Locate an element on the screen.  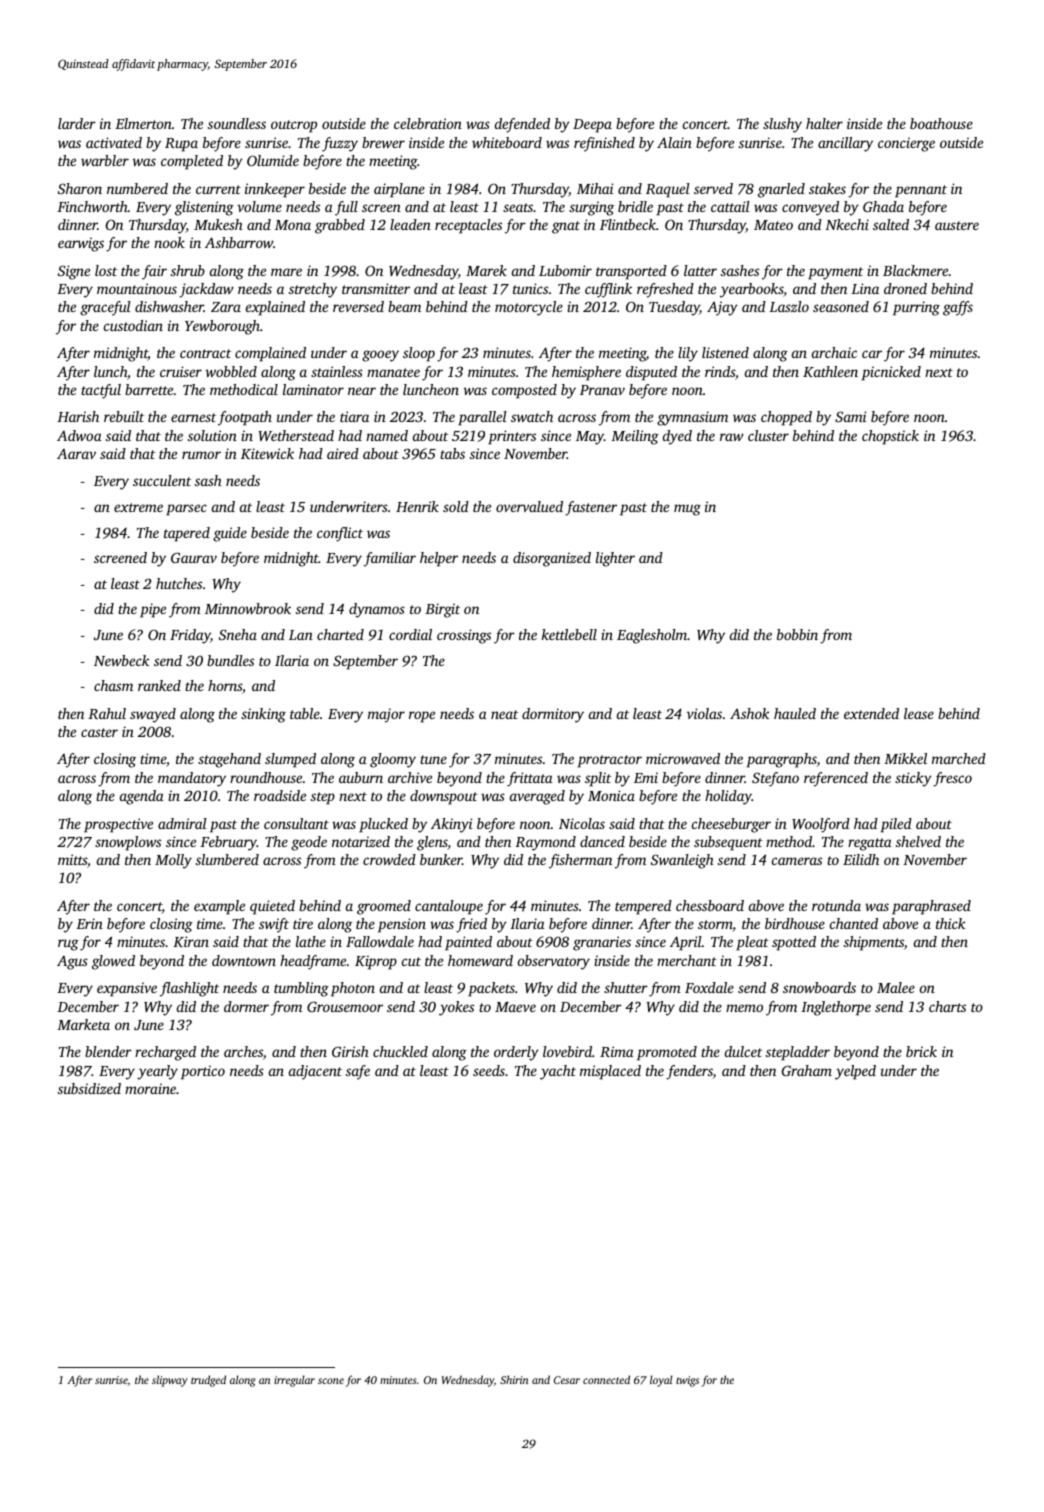
austere is located at coordinates (957, 225).
